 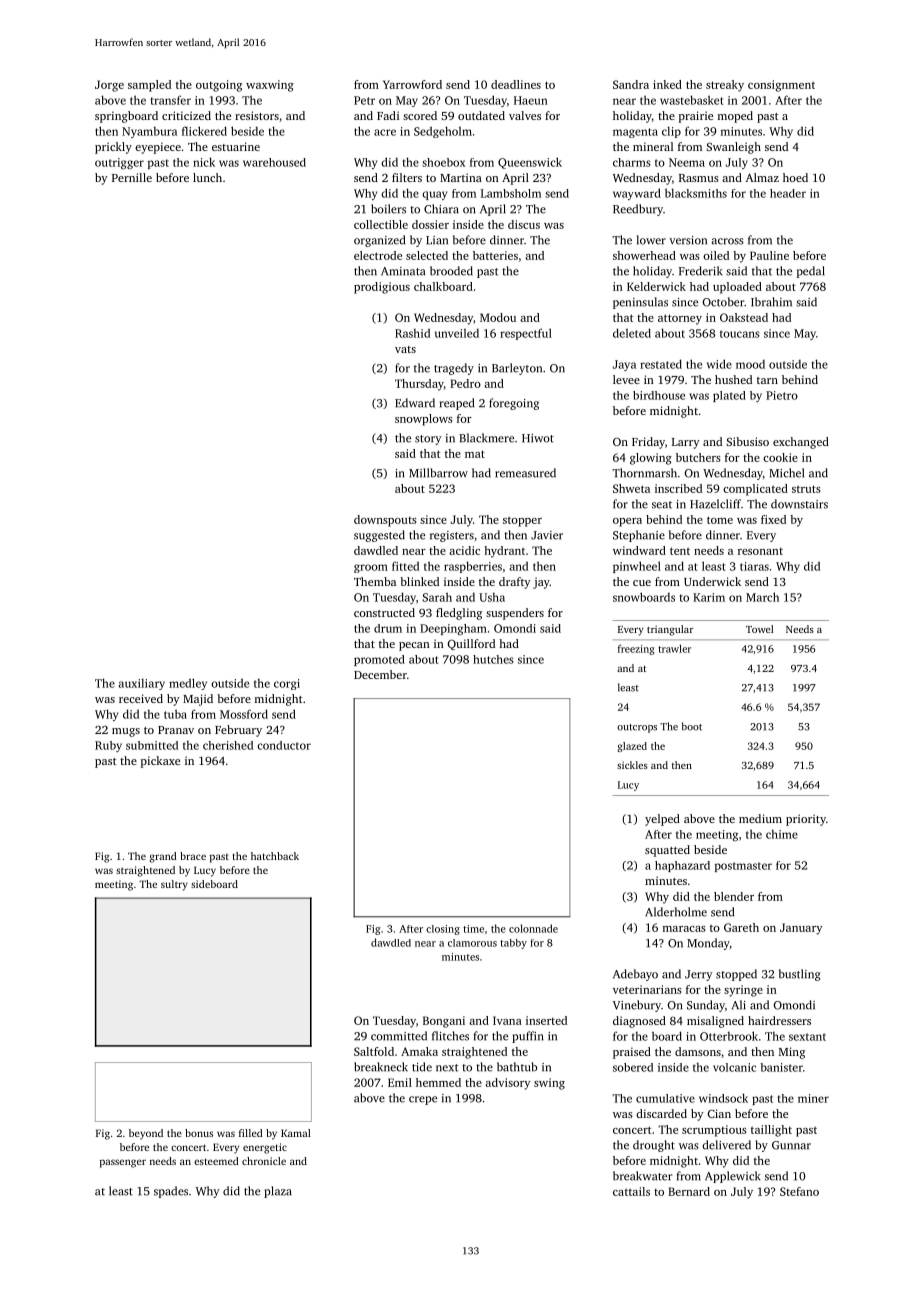 I want to click on colonnade, so click(x=533, y=928).
